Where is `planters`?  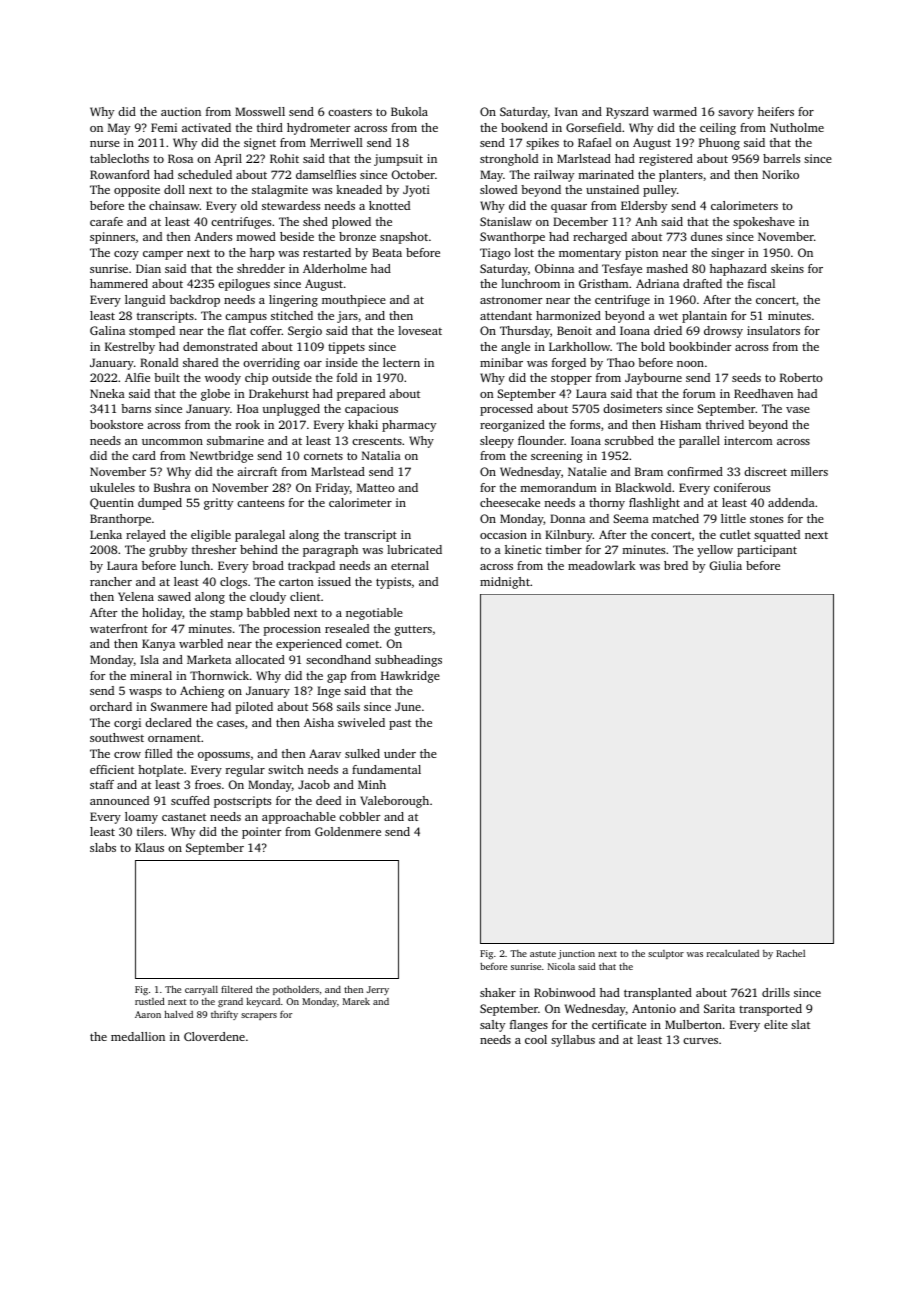
planters is located at coordinates (681, 176).
